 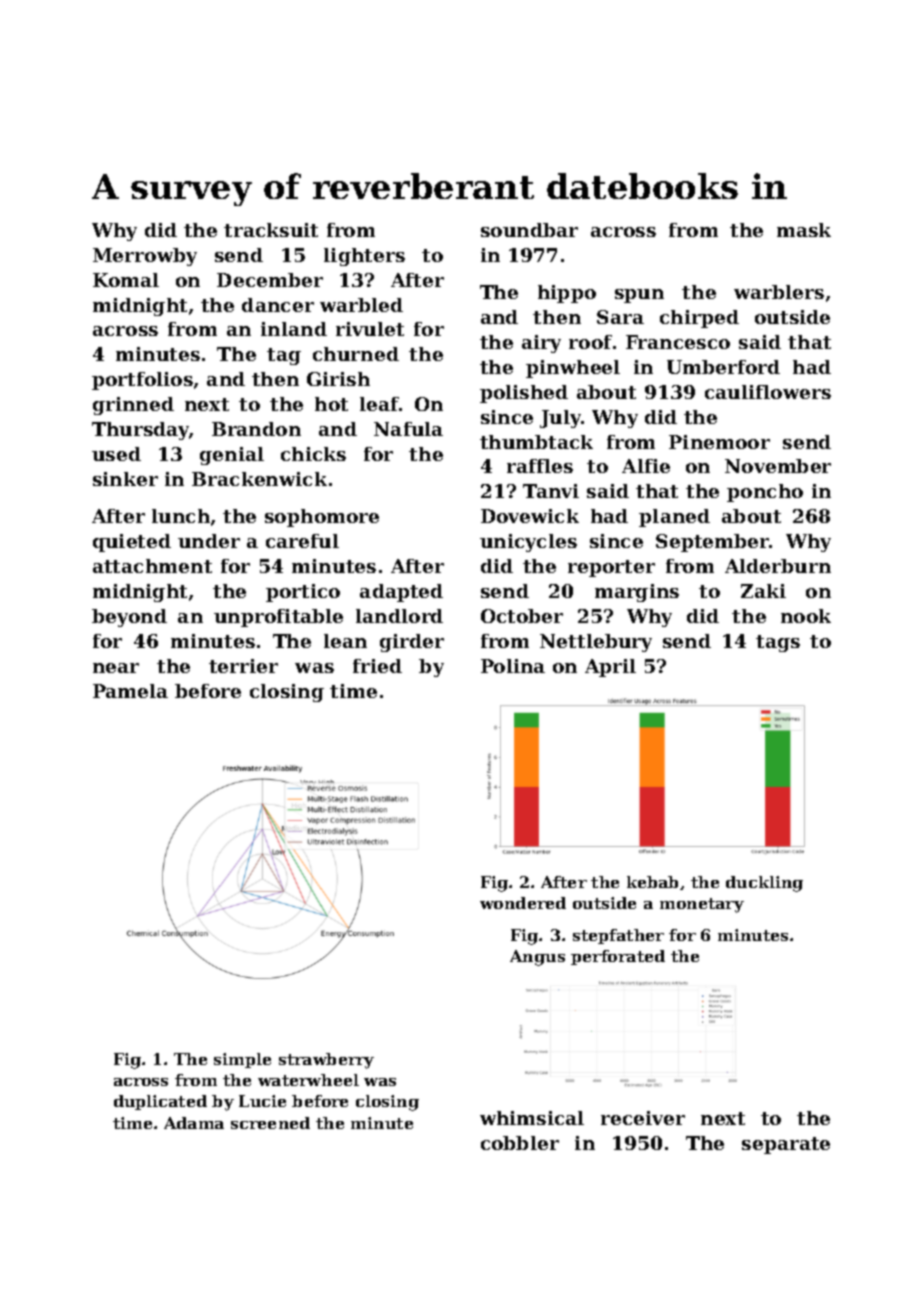 What do you see at coordinates (232, 456) in the document?
I see `genial` at bounding box center [232, 456].
